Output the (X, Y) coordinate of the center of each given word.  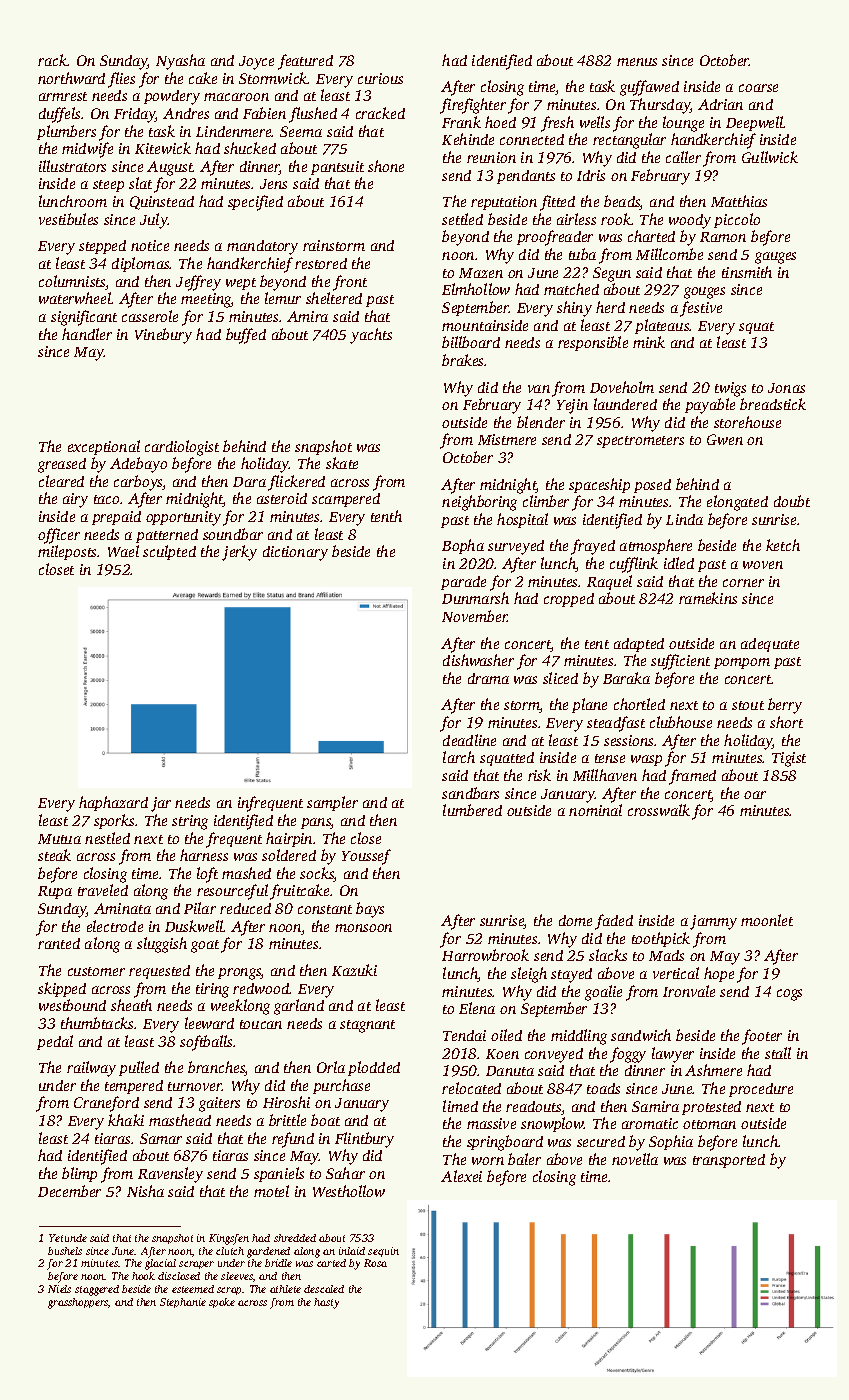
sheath (131, 1005)
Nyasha (180, 62)
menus (637, 62)
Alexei (461, 1176)
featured (305, 62)
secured (601, 1141)
